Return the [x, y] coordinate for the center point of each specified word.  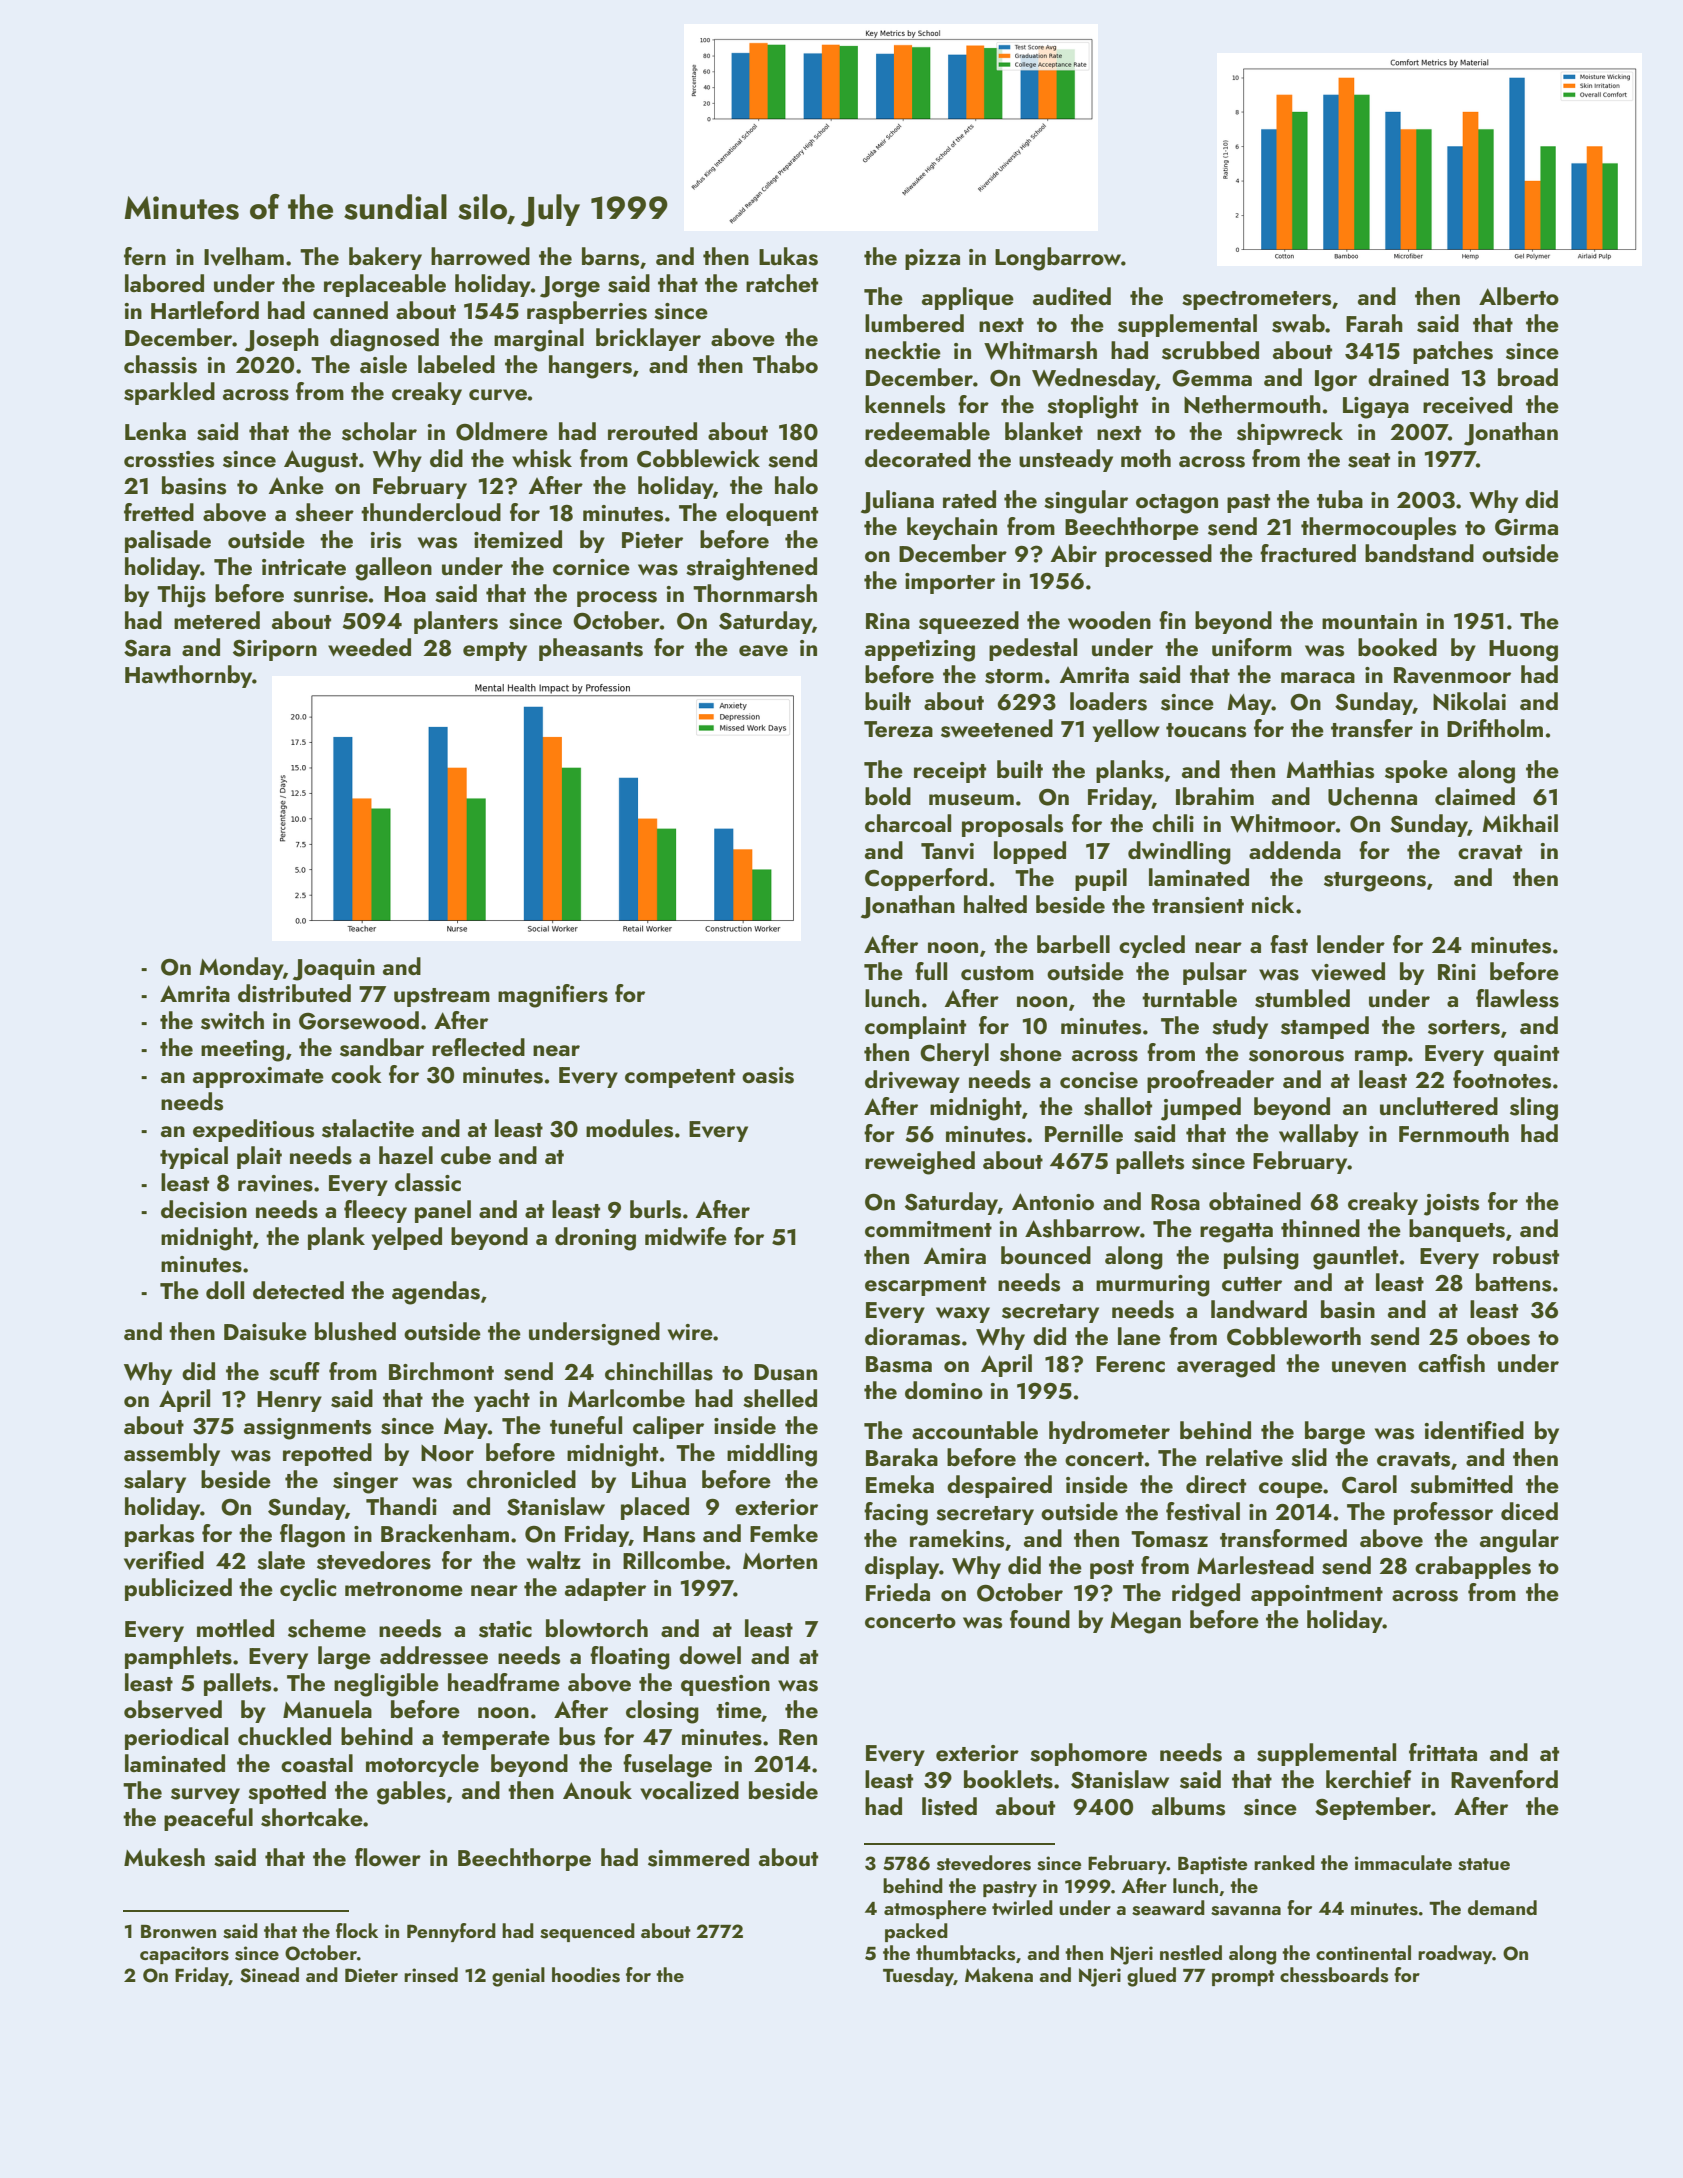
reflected [478, 1047]
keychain [952, 528]
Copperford [926, 879]
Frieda [898, 1592]
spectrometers [1256, 300]
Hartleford [205, 310]
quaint [1526, 1055]
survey [205, 1796]
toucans [1206, 730]
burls [655, 1209]
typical [194, 1157]
